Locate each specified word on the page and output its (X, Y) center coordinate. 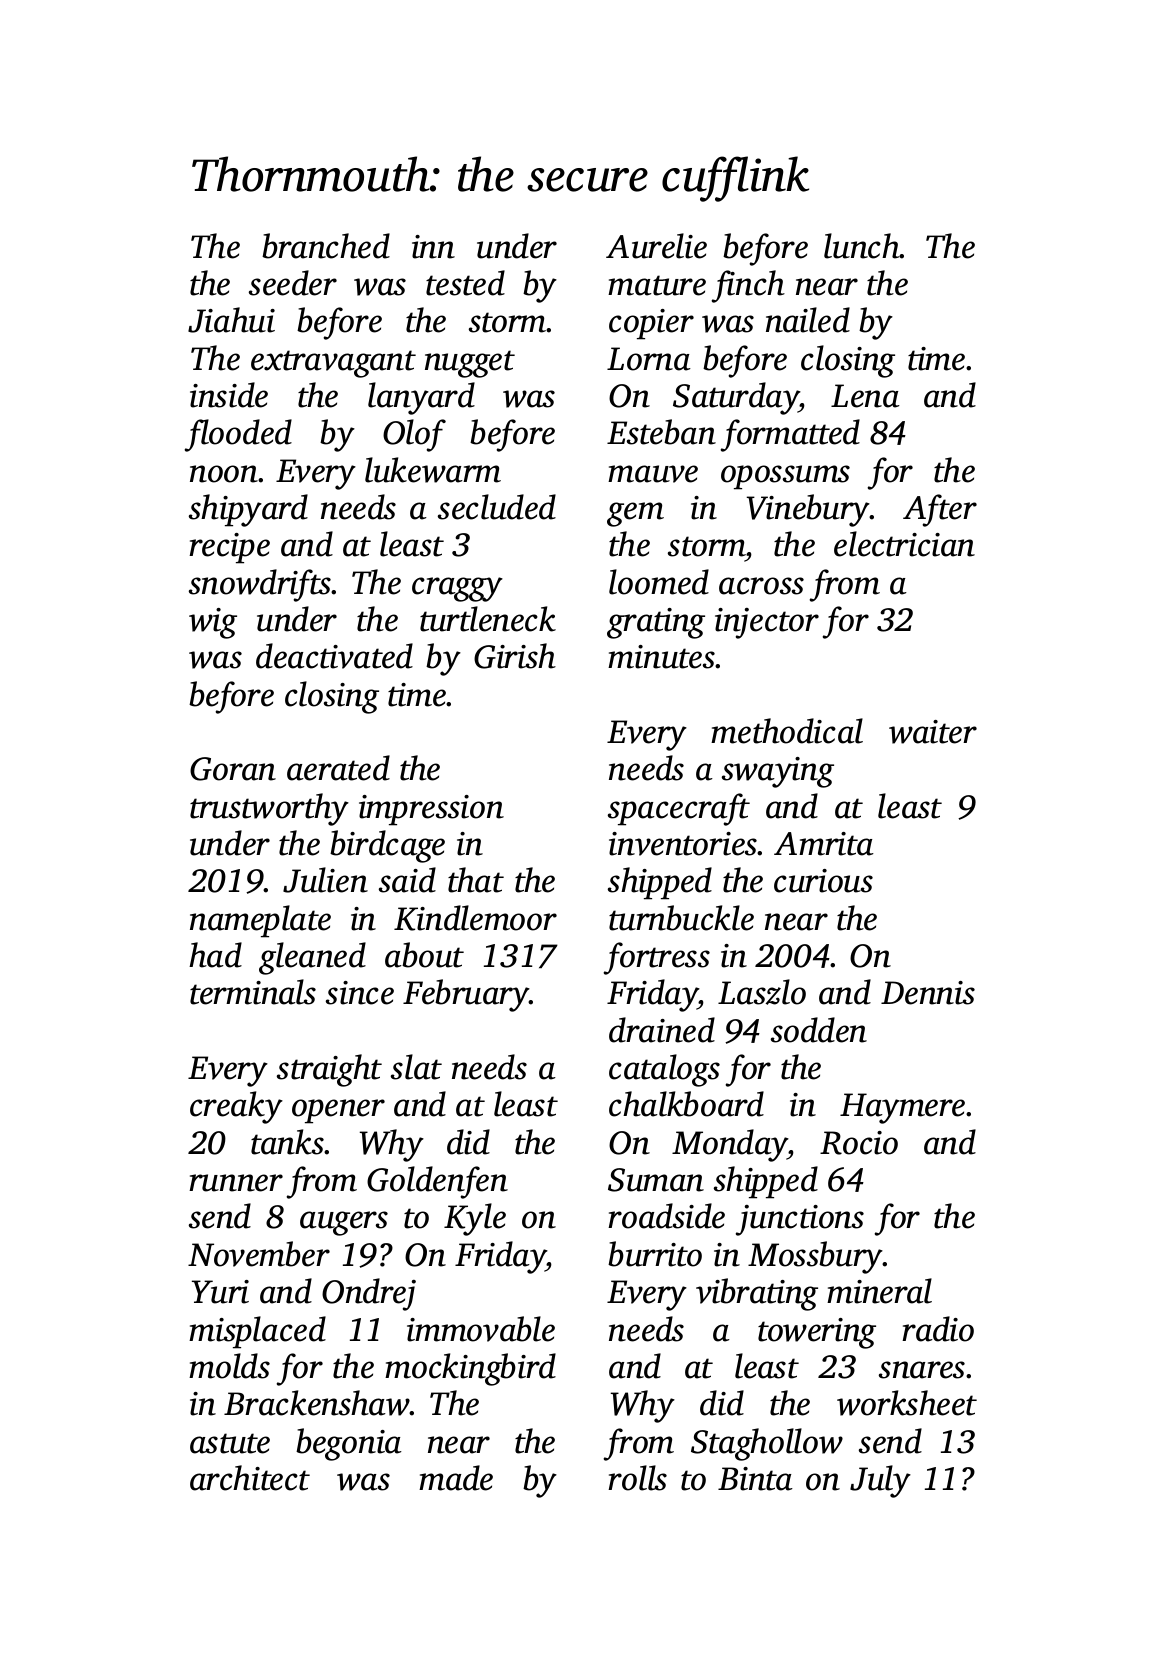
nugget (470, 364)
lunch (862, 246)
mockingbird (470, 1369)
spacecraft (679, 809)
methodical (787, 731)
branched (326, 246)
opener (338, 1111)
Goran (233, 769)
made (456, 1478)
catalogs (664, 1070)
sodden (819, 1030)
